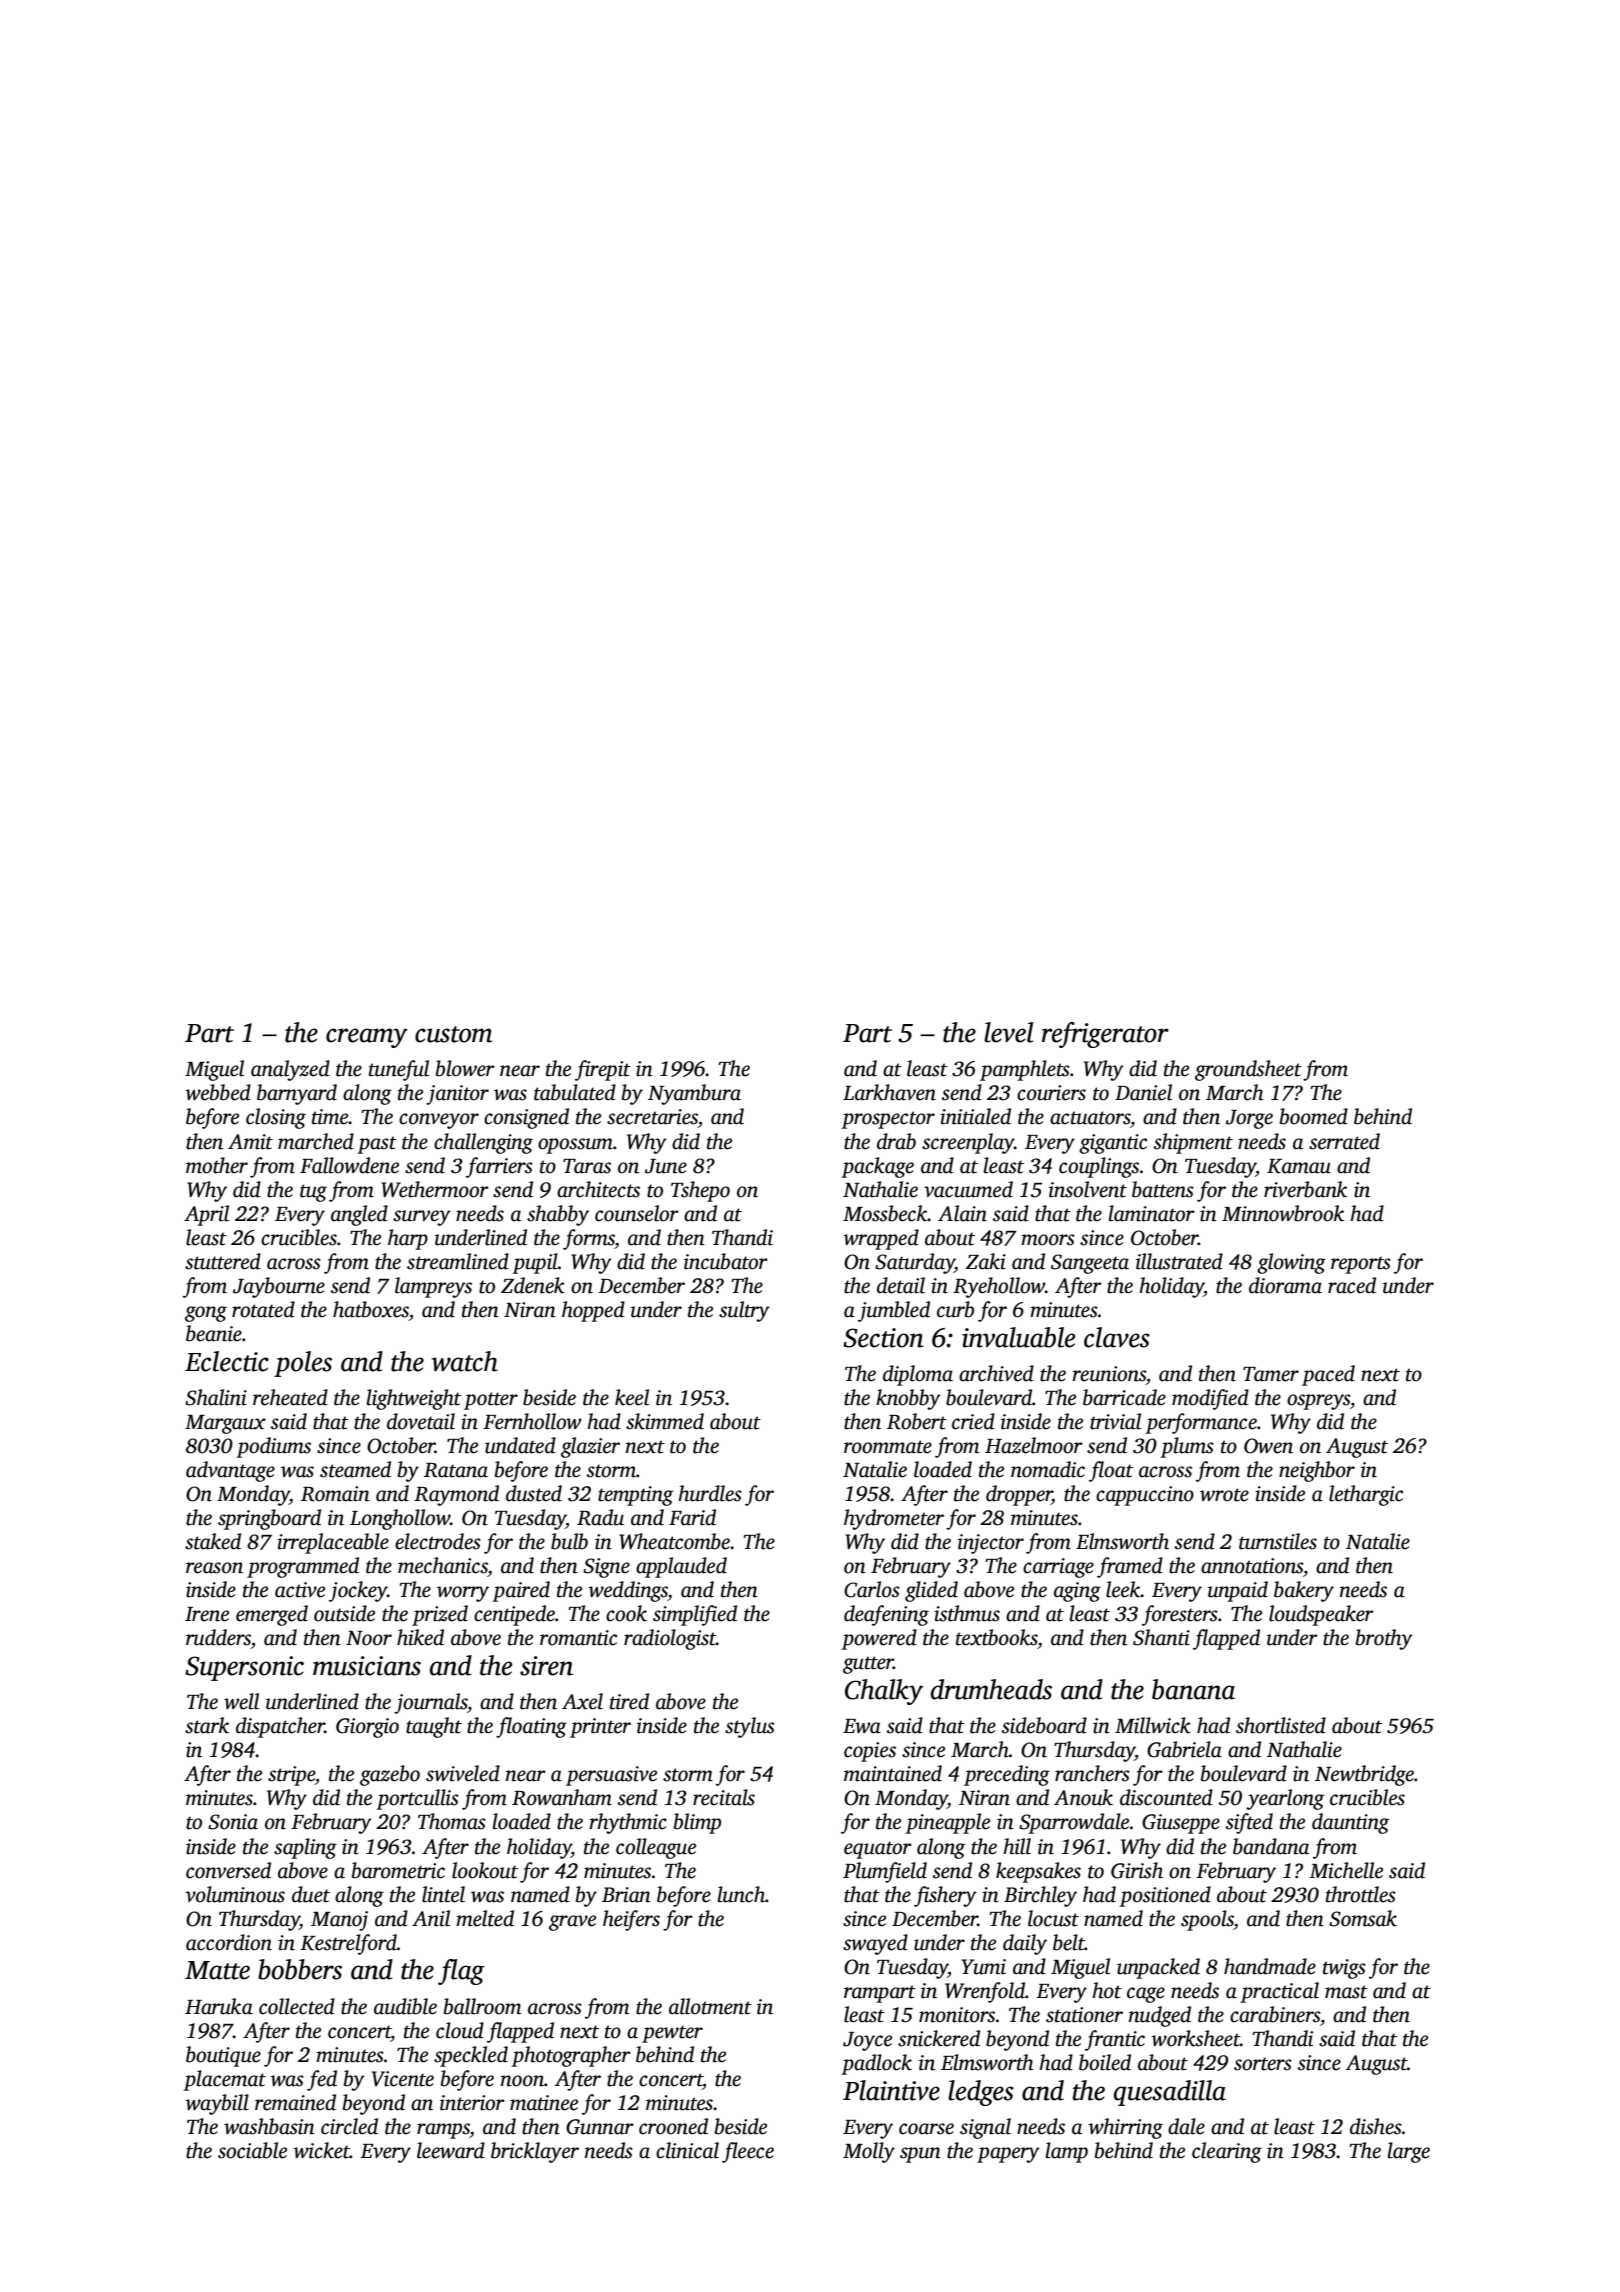  I want to click on raced, so click(1352, 1285).
